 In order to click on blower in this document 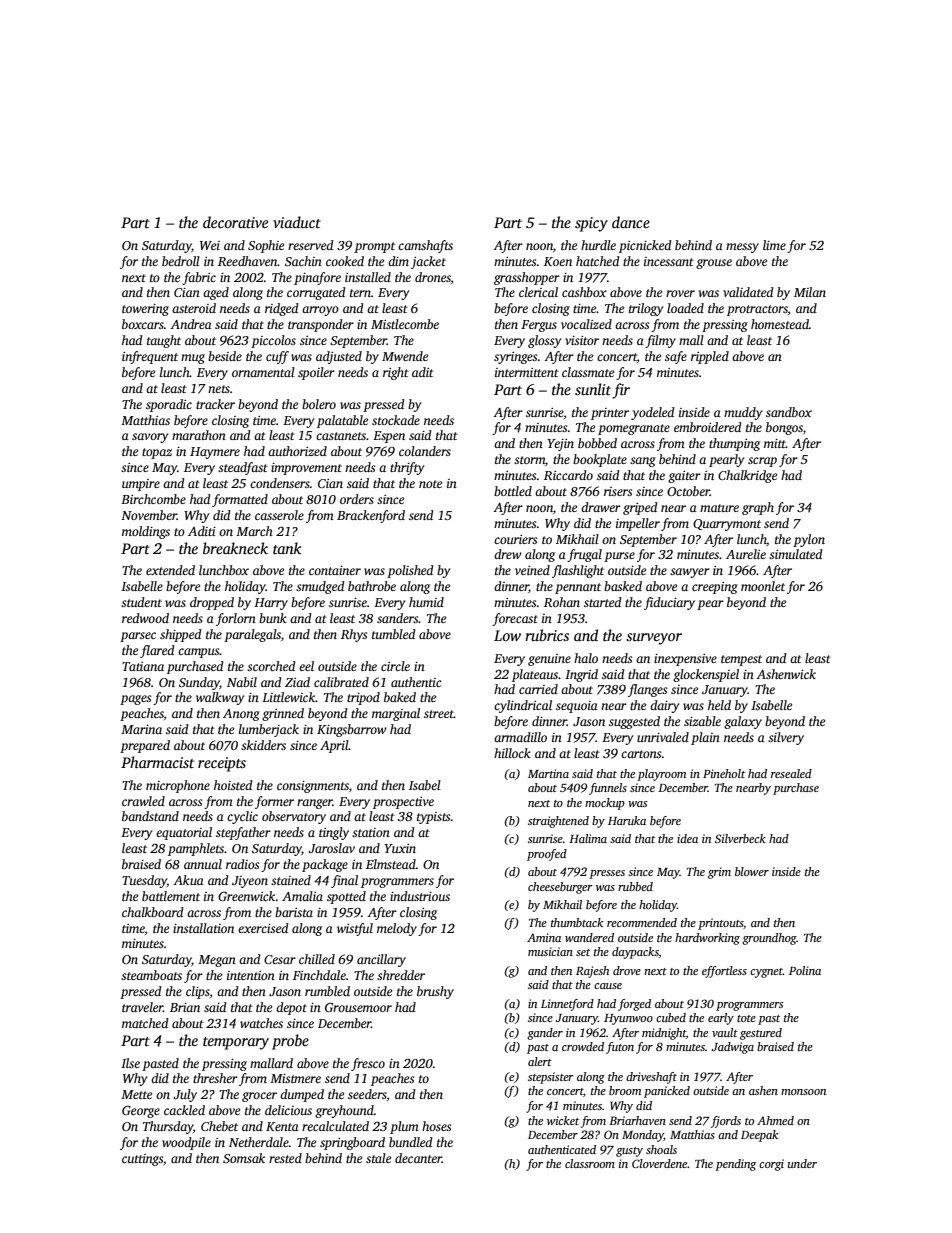, I will do `click(752, 871)`.
